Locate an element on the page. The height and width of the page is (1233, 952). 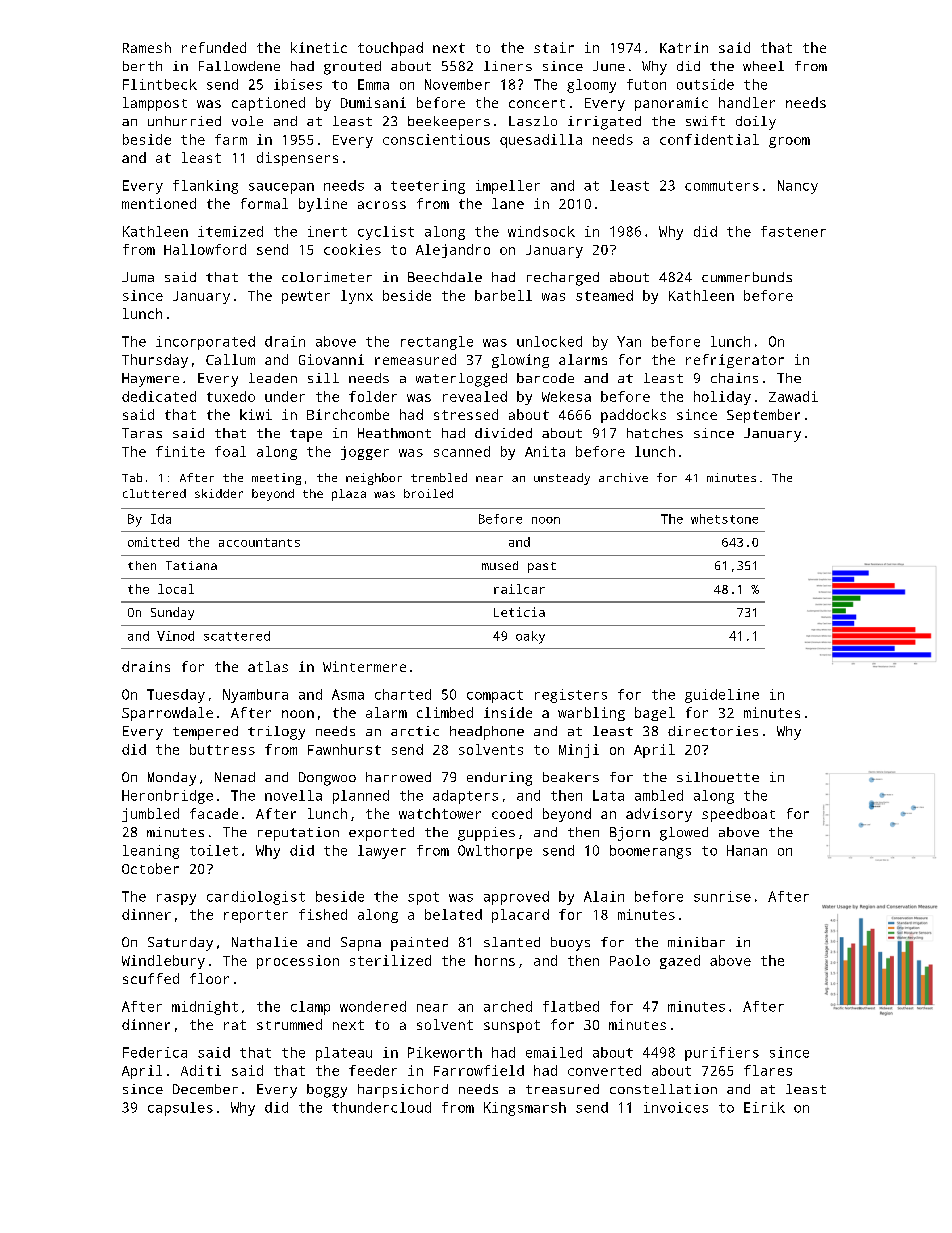
unsteady is located at coordinates (562, 479).
